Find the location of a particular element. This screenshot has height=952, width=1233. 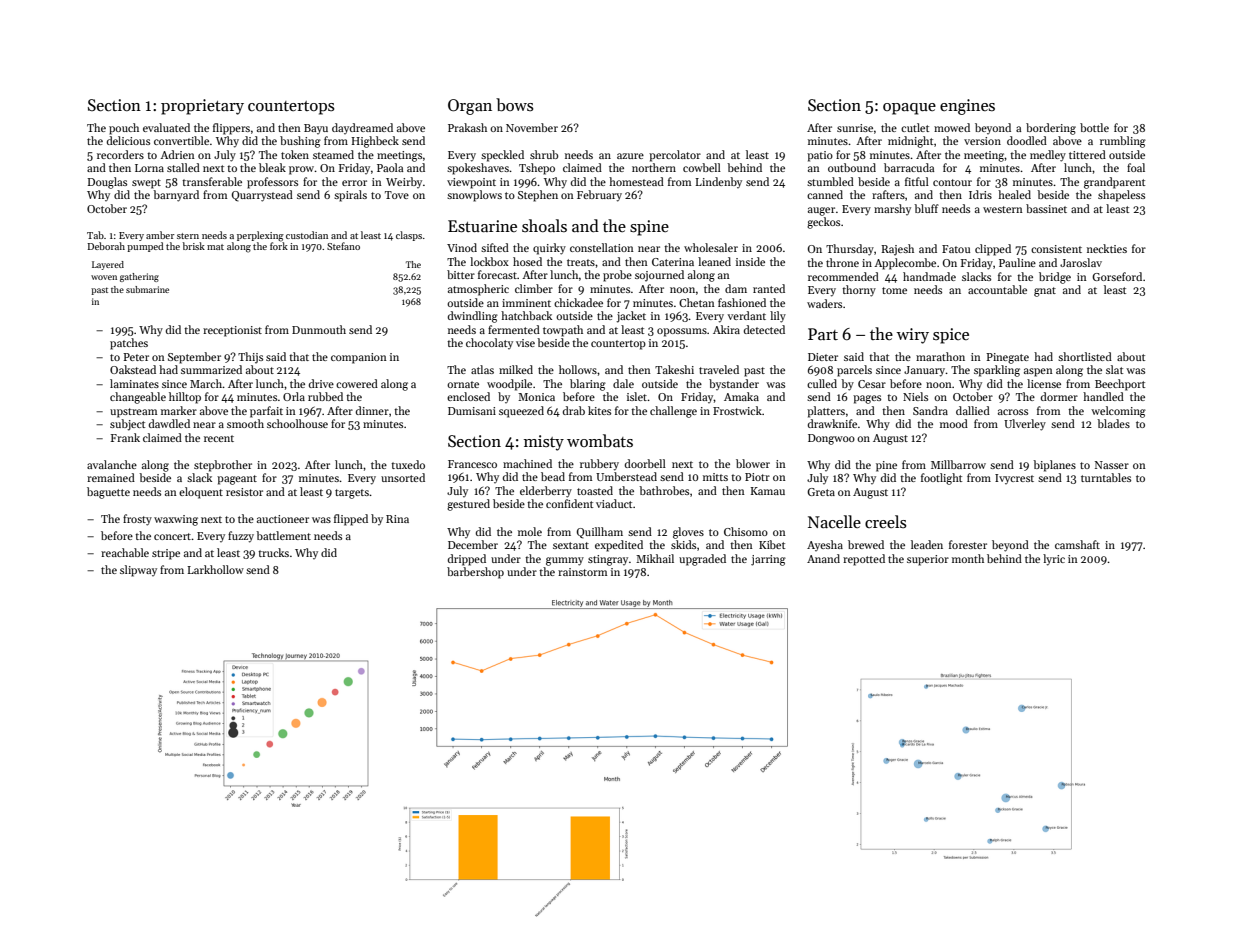

Dunmouth is located at coordinates (319, 329).
